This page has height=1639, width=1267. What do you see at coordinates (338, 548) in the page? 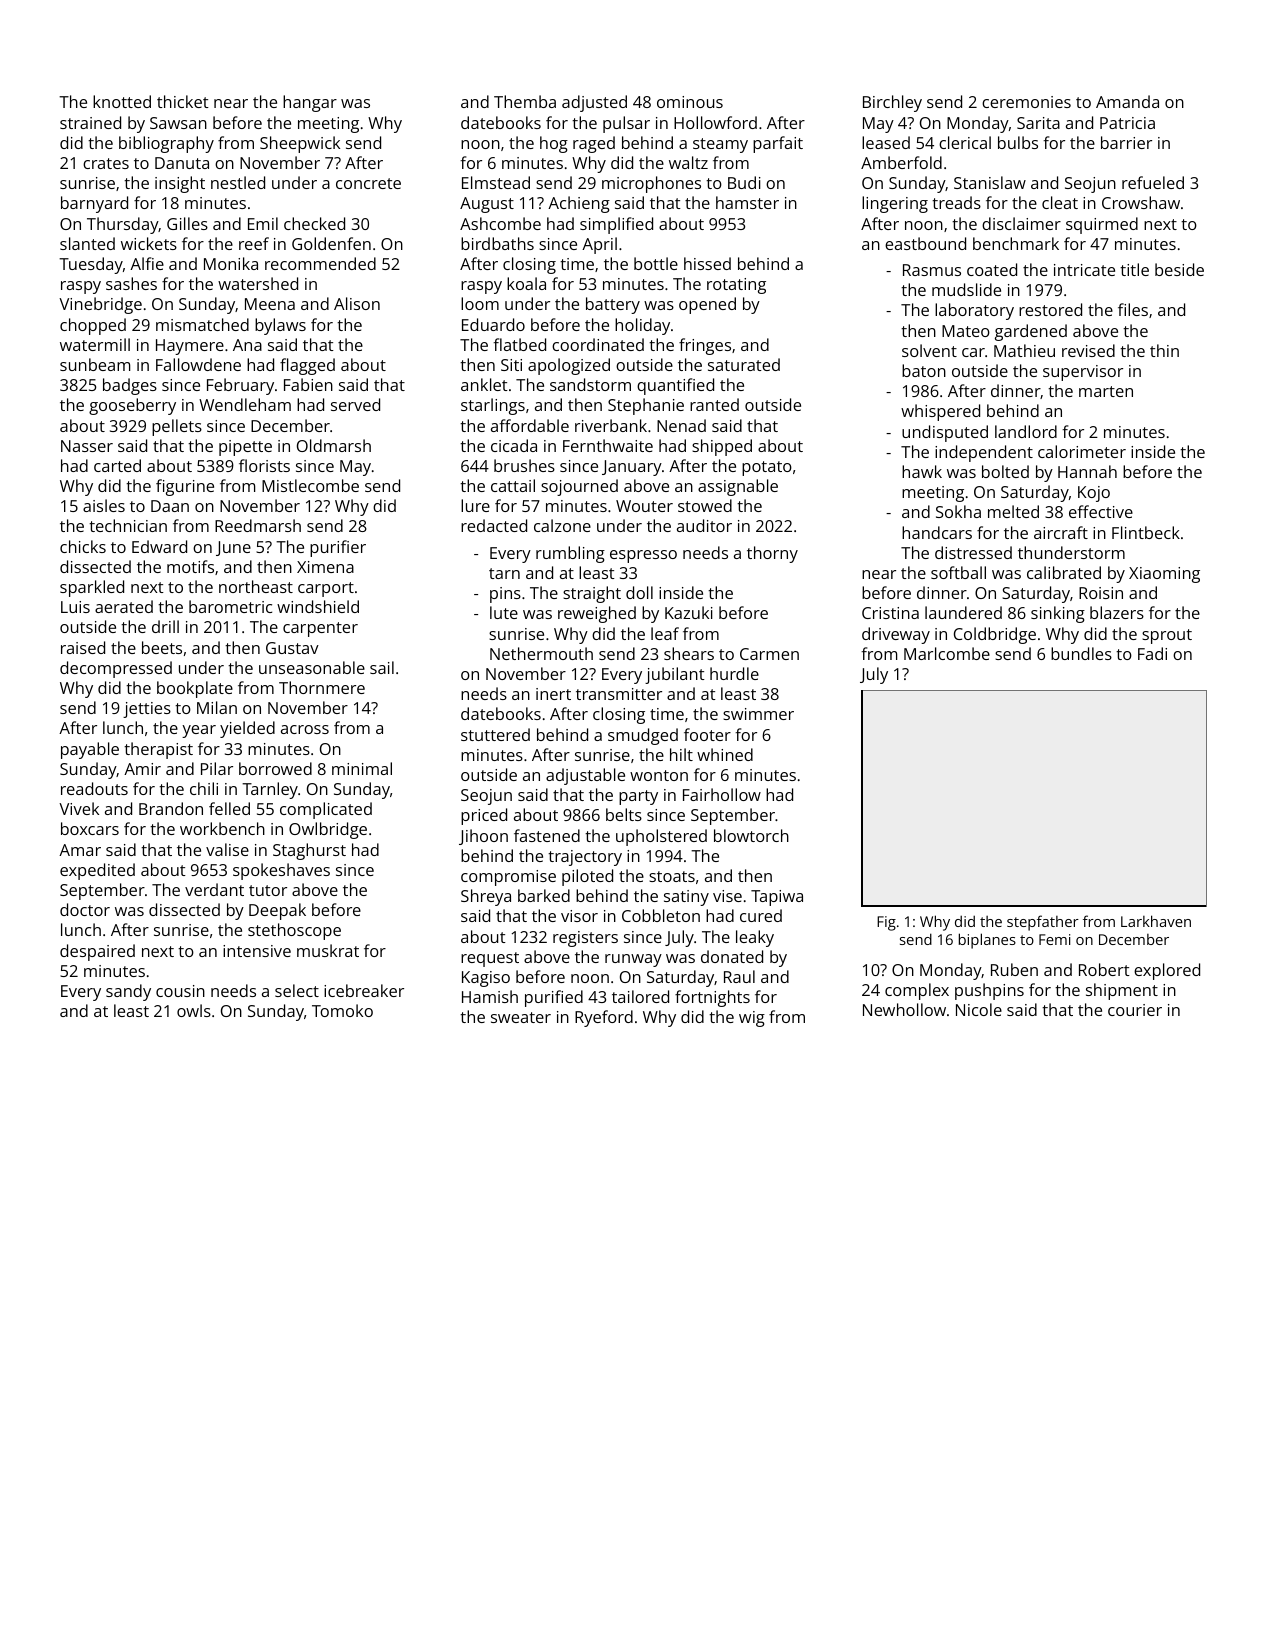
I see `purifier` at bounding box center [338, 548].
